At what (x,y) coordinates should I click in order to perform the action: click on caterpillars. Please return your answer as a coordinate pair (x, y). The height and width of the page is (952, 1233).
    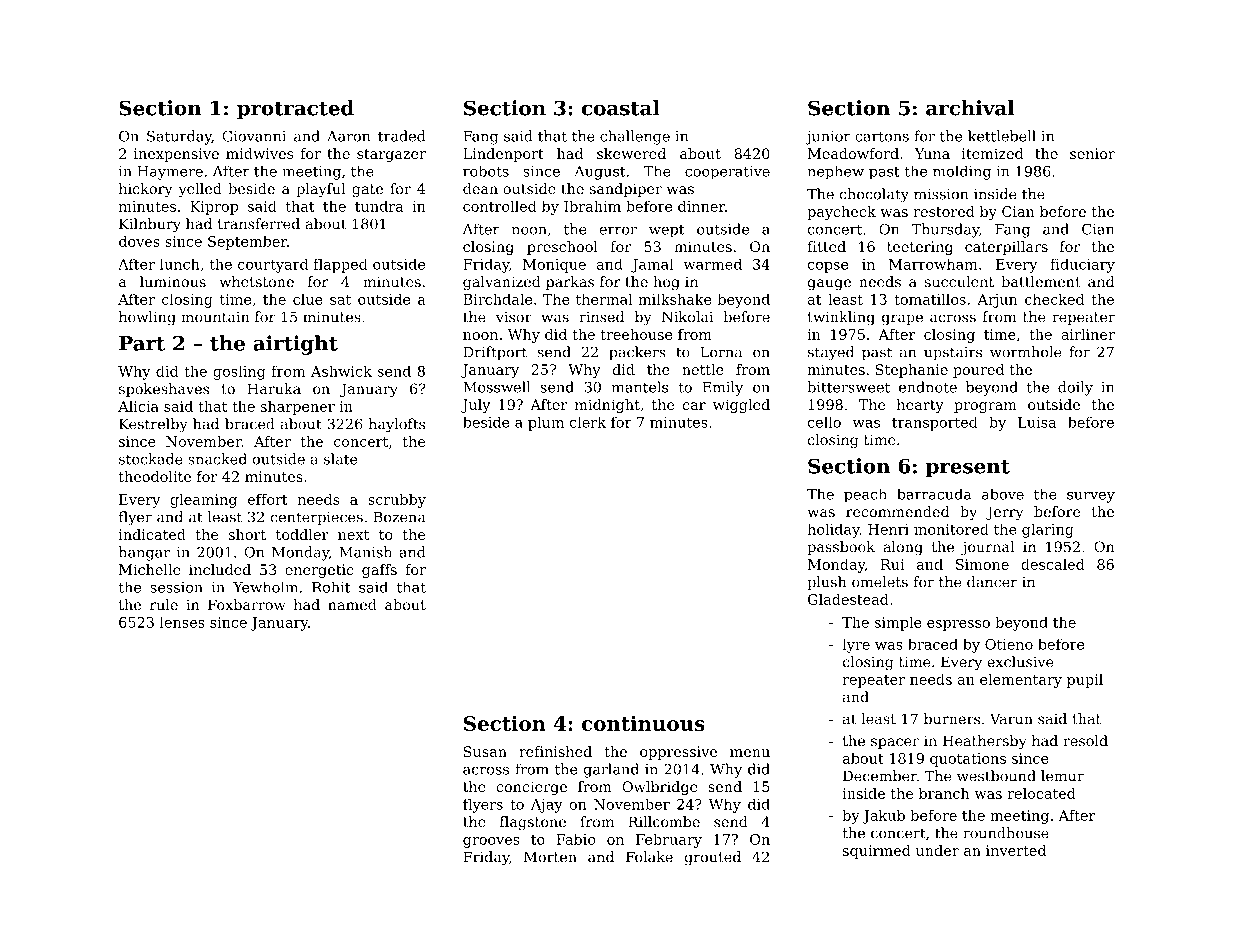
    Looking at the image, I should click on (1006, 248).
